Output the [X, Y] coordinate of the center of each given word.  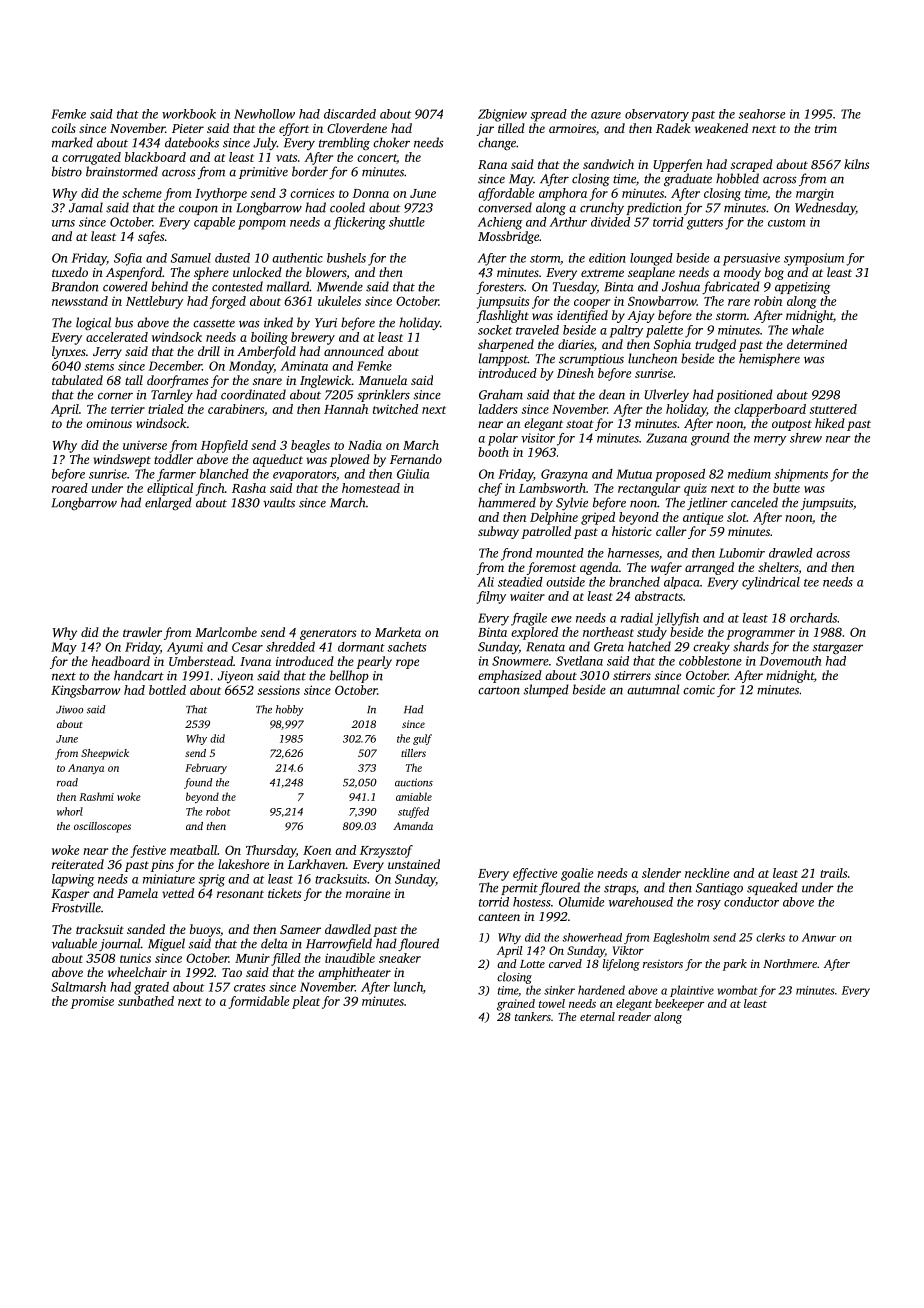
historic [632, 531]
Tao [232, 972]
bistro [67, 171]
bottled [167, 690]
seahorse [761, 114]
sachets [406, 647]
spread [548, 115]
